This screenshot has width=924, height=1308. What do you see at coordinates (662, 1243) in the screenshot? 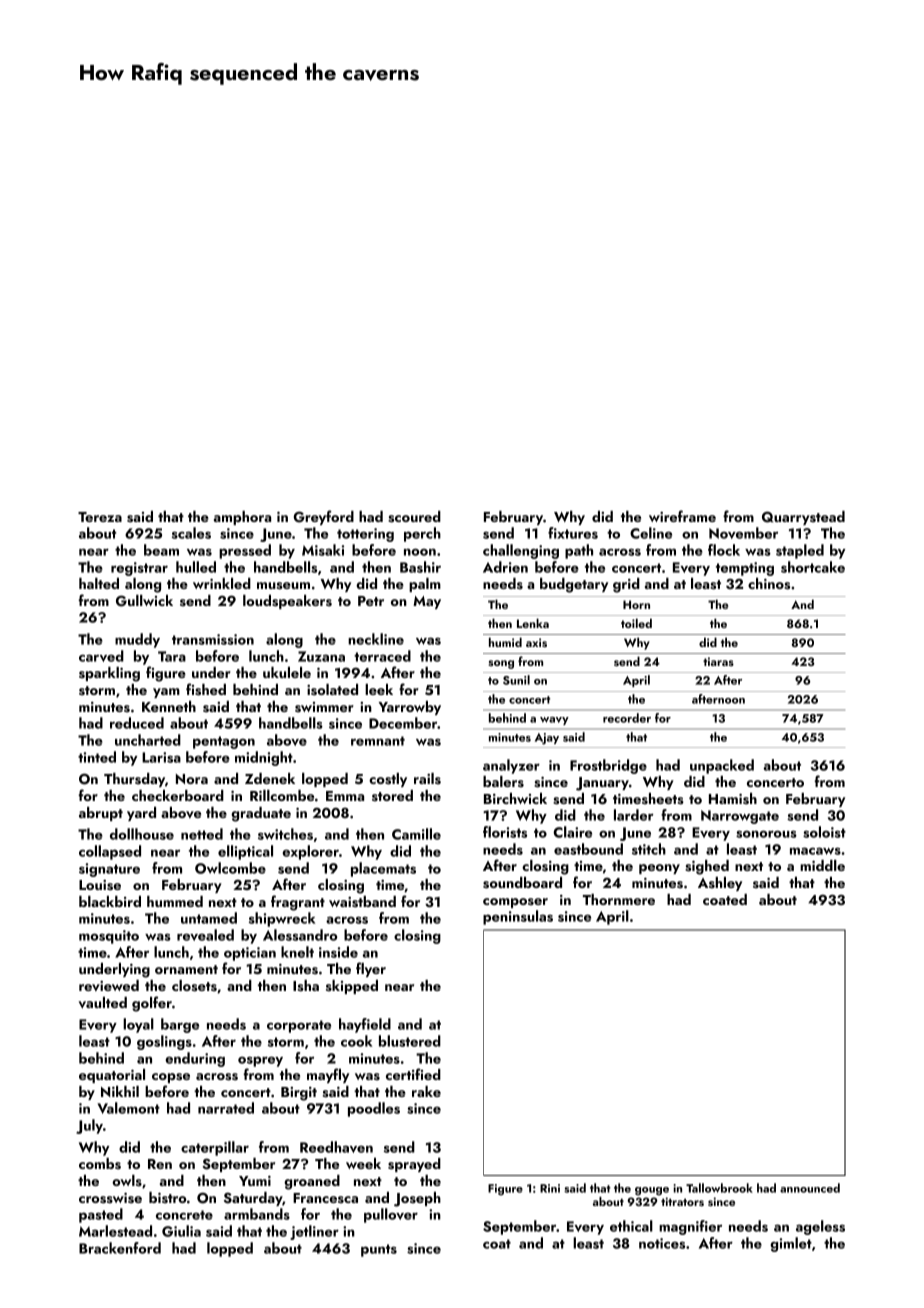
I see `notices` at bounding box center [662, 1243].
